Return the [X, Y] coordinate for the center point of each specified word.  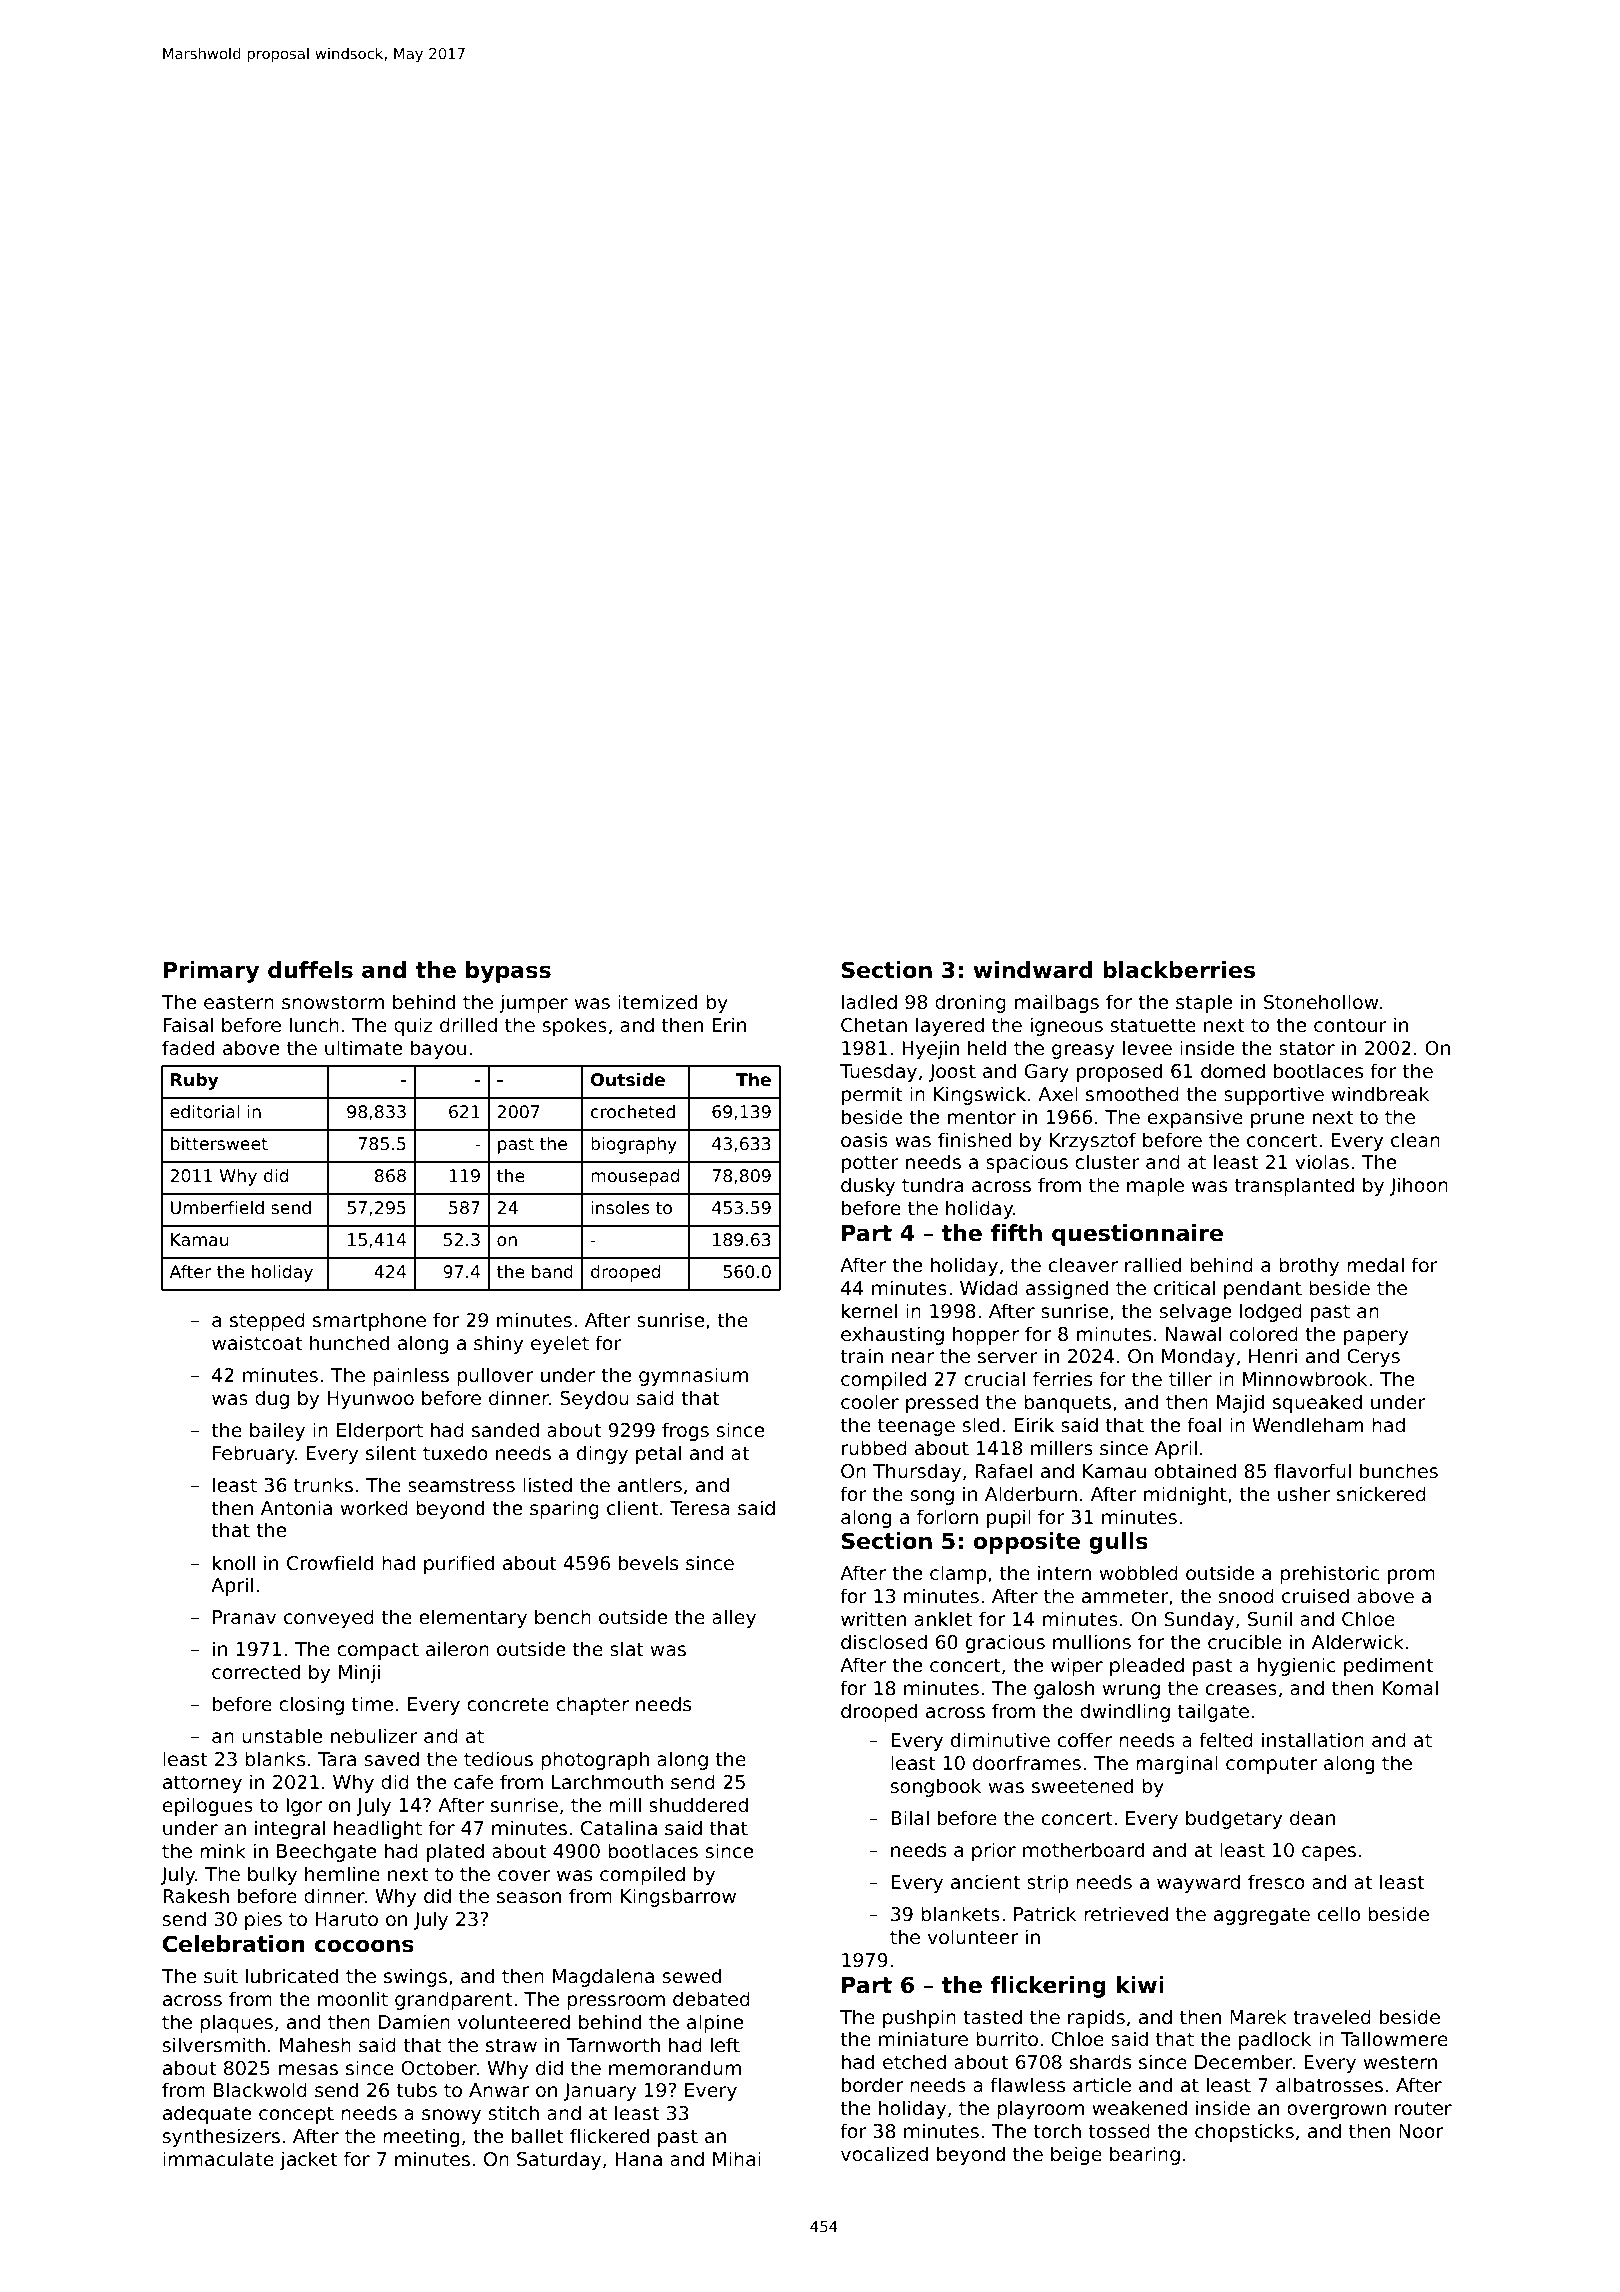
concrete [508, 1704]
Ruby [194, 1081]
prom [1411, 1576]
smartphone [369, 1321]
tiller [1190, 1378]
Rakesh [196, 1895]
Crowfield [330, 1562]
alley [734, 1618]
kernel [869, 1310]
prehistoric [1329, 1574]
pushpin [919, 2018]
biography [634, 1145]
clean [1415, 1139]
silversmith [214, 2044]
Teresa [700, 1508]
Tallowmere [1394, 2038]
